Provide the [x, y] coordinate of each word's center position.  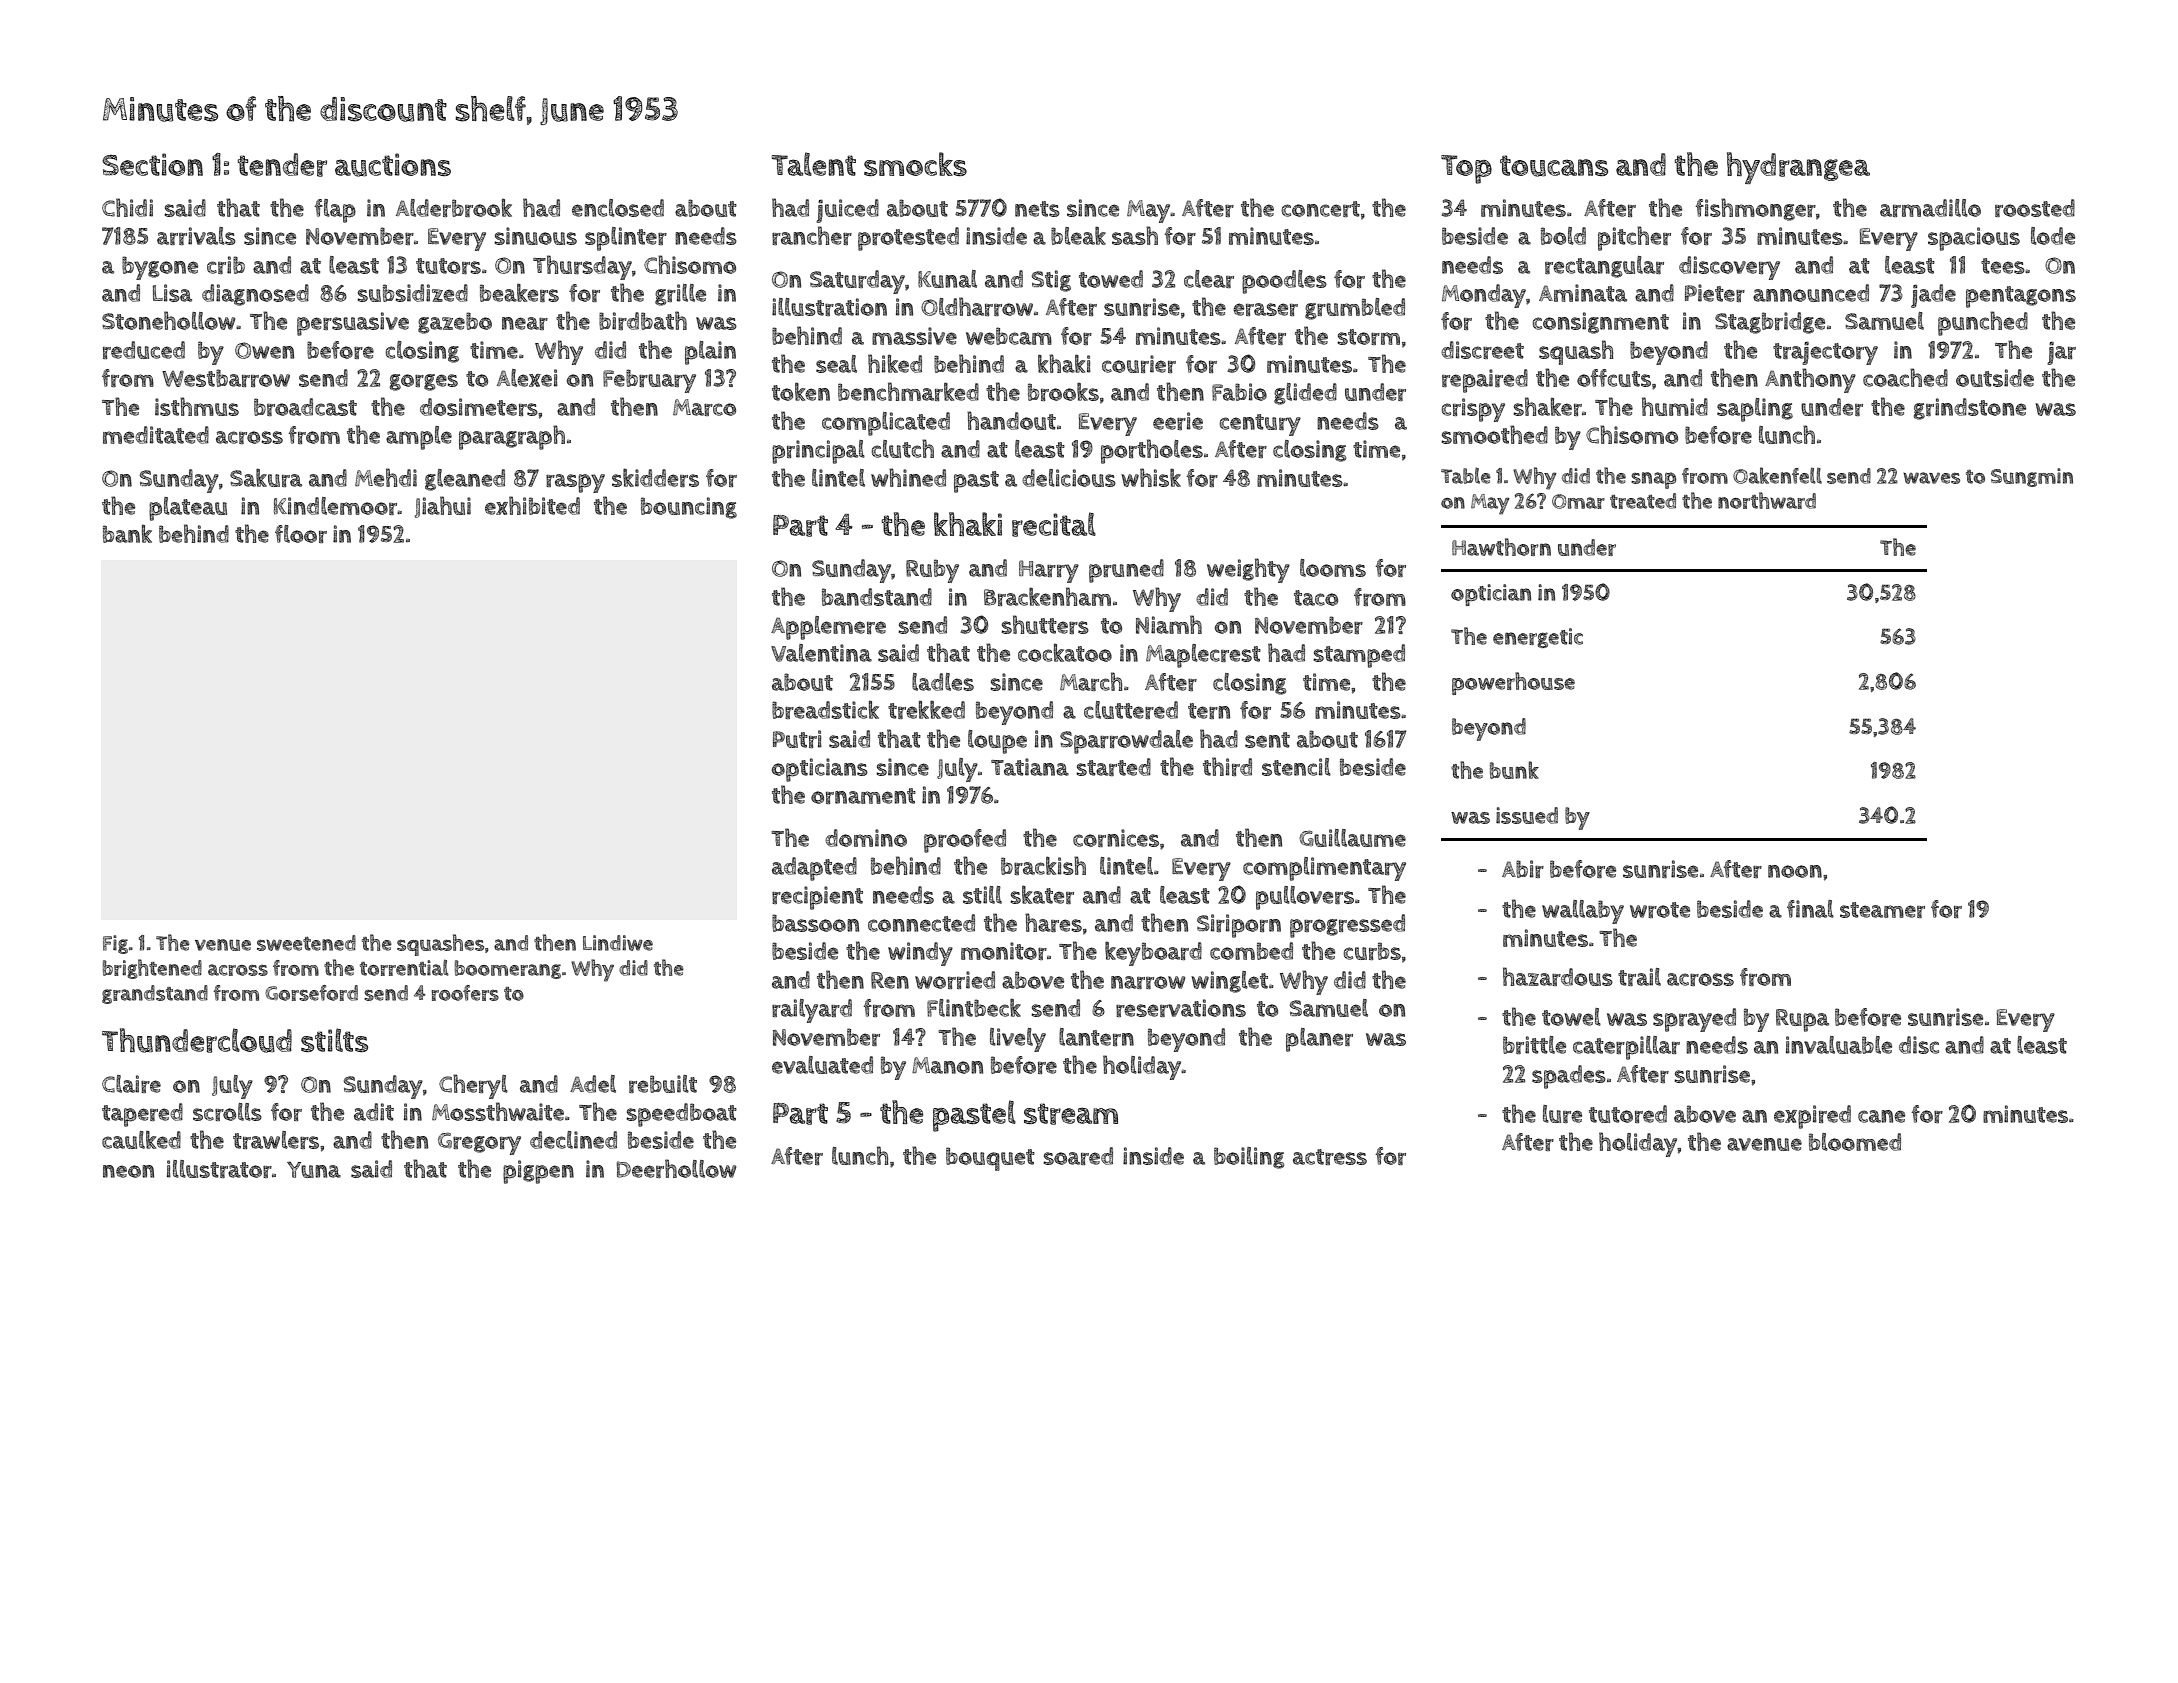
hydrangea [1798, 168]
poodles [1284, 282]
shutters [1045, 624]
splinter [626, 239]
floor [301, 534]
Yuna [314, 1169]
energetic [1538, 638]
